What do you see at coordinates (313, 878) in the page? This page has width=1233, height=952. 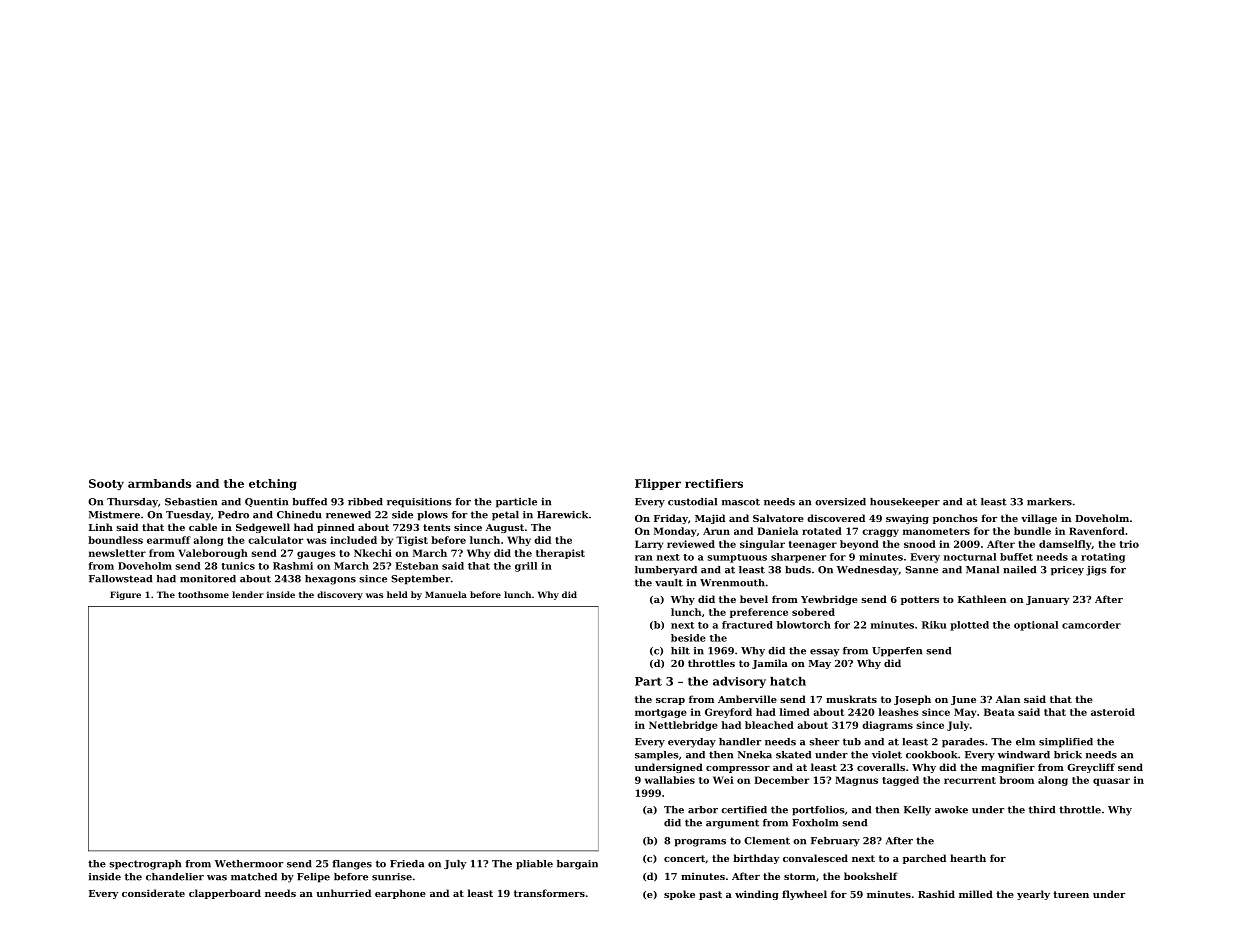 I see `Felipe` at bounding box center [313, 878].
